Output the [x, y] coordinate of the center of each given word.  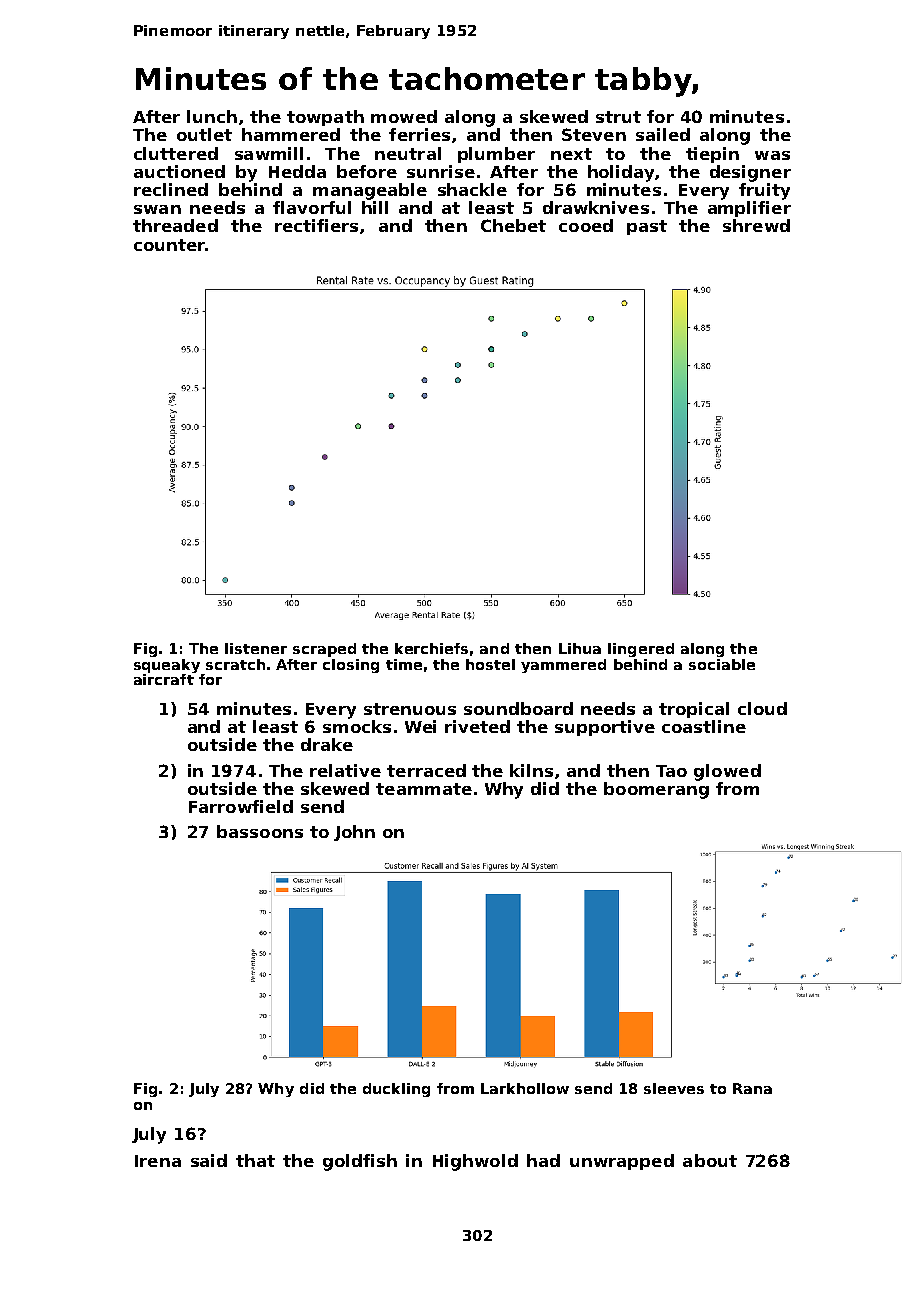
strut [618, 117]
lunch [212, 116]
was [772, 155]
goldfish [360, 1162]
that [255, 1160]
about [710, 1160]
